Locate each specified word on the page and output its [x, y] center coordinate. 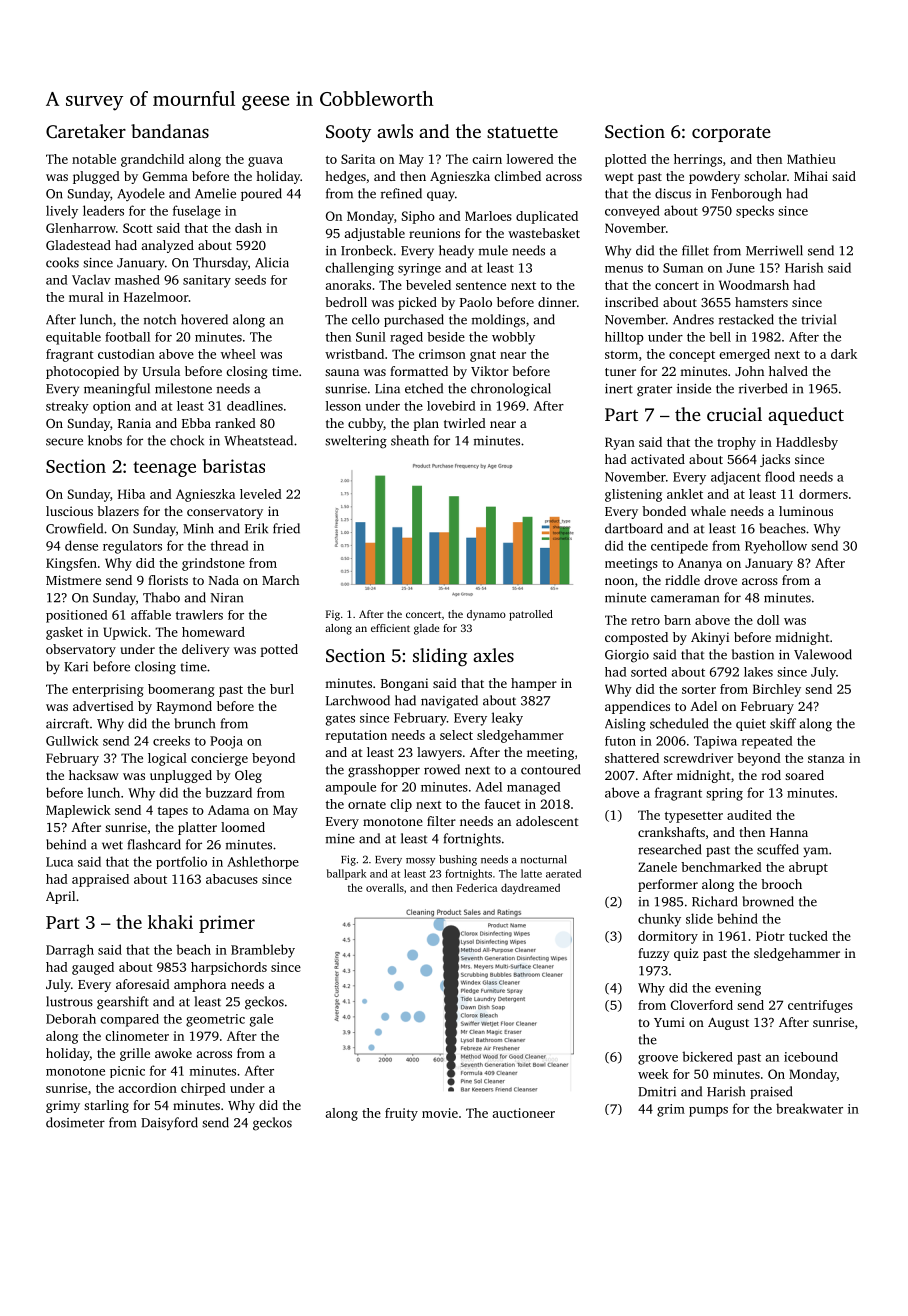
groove [658, 1060]
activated [658, 459]
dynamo [486, 615]
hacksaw [94, 775]
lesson [343, 406]
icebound [811, 1057]
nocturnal [544, 859]
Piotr [770, 936]
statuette [522, 132]
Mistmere [73, 580]
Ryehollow [776, 547]
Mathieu [811, 159]
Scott [138, 228]
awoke [173, 1053]
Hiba [131, 494]
